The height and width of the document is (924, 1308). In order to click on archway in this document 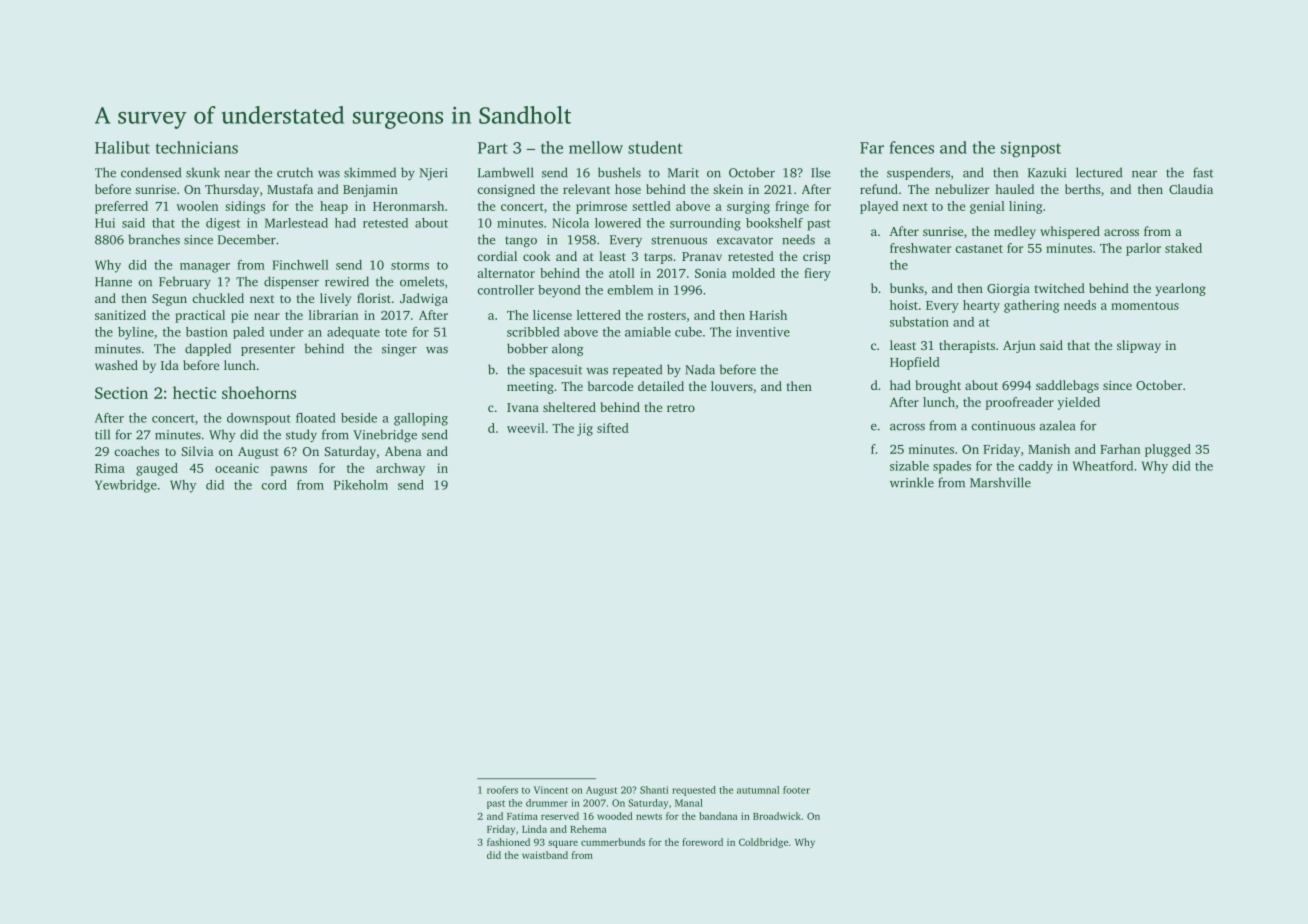, I will do `click(400, 469)`.
